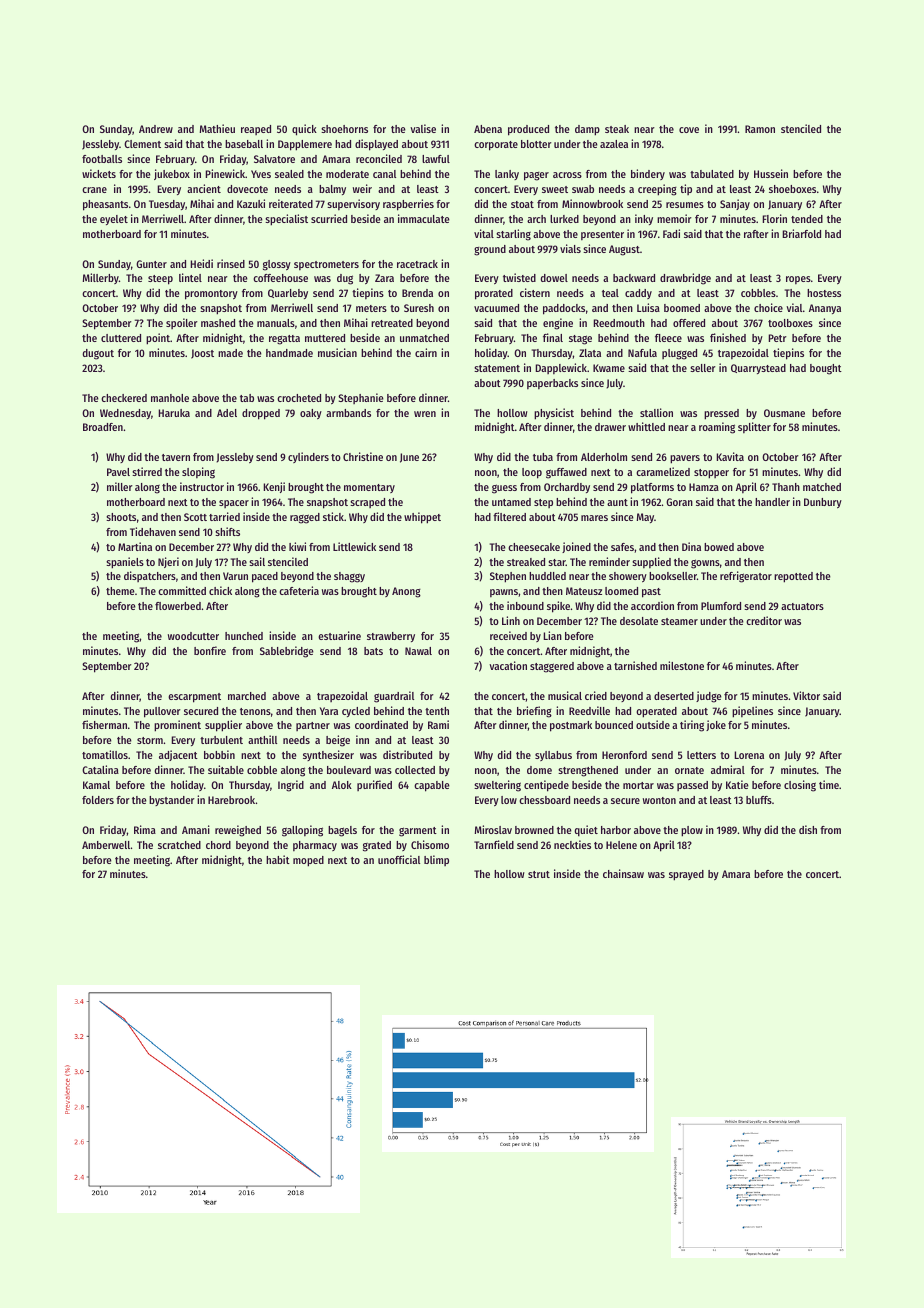 Image resolution: width=924 pixels, height=1308 pixels. What do you see at coordinates (436, 860) in the screenshot?
I see `blimp` at bounding box center [436, 860].
